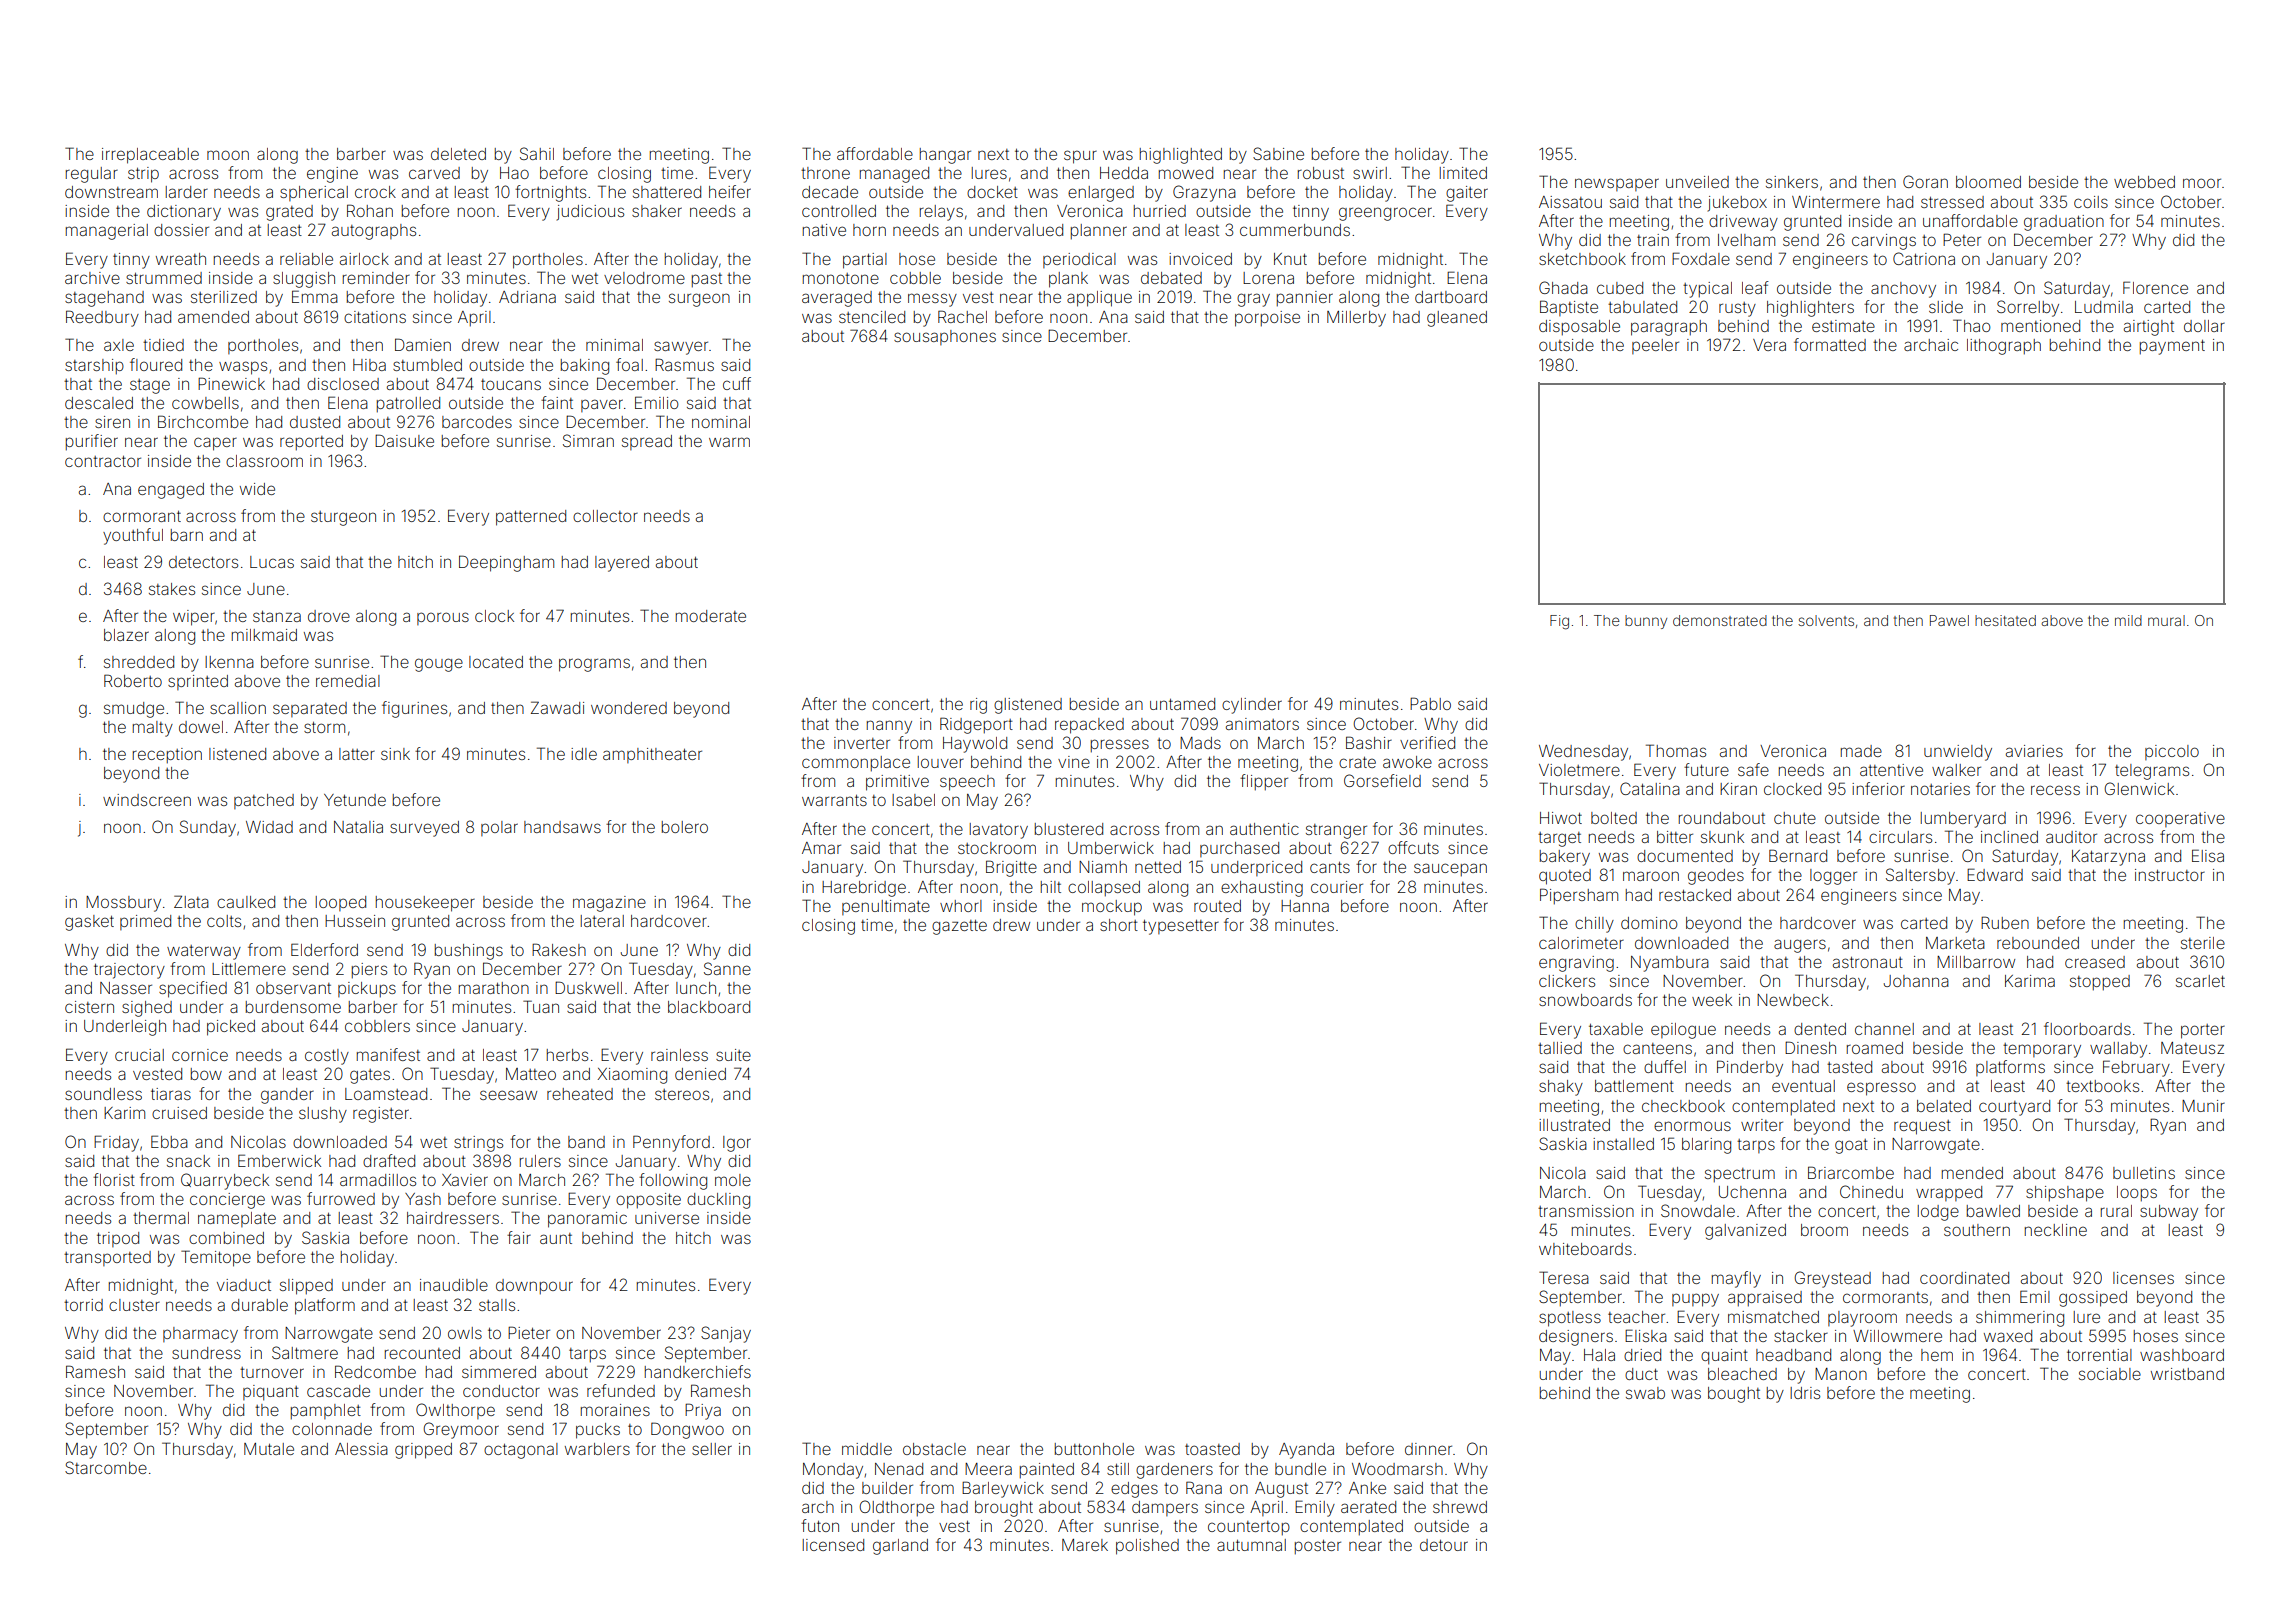 Image resolution: width=2290 pixels, height=1619 pixels. I want to click on highlighted, so click(1181, 156).
